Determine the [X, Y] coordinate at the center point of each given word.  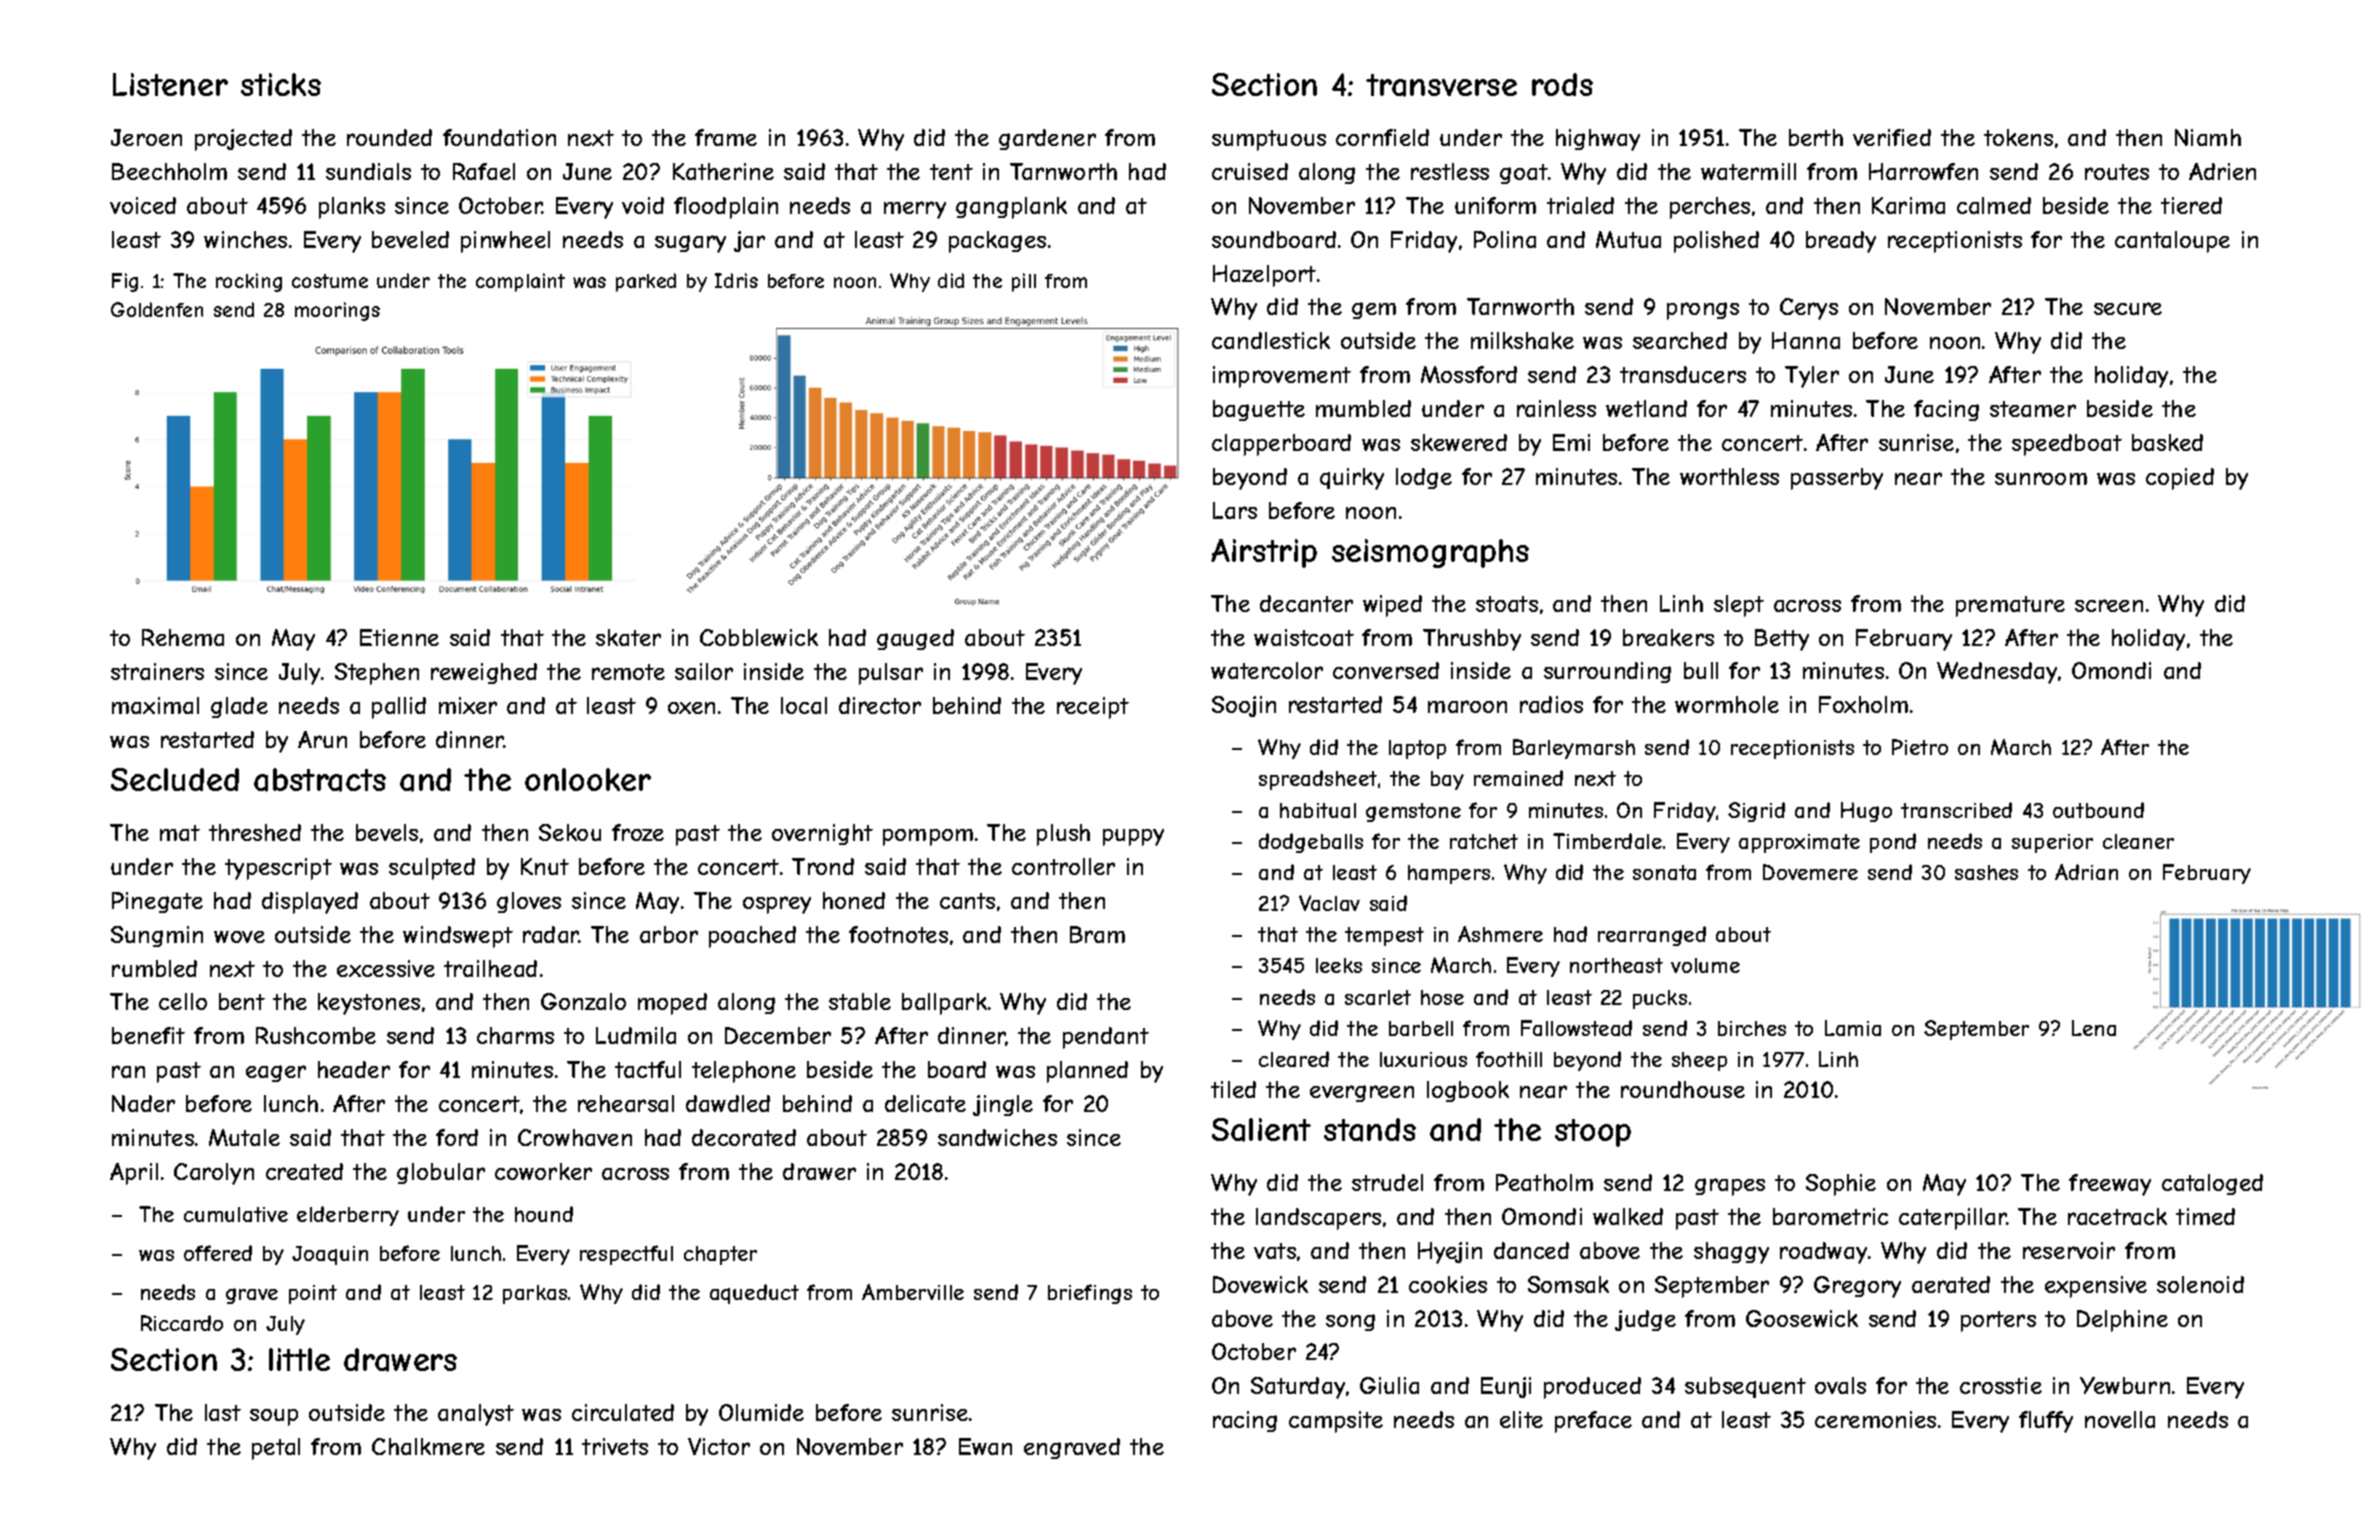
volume [1705, 965]
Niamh [2208, 137]
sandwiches [997, 1137]
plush [1063, 835]
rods [1562, 84]
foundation [499, 137]
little [299, 1359]
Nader [143, 1103]
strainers [157, 671]
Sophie [1841, 1185]
